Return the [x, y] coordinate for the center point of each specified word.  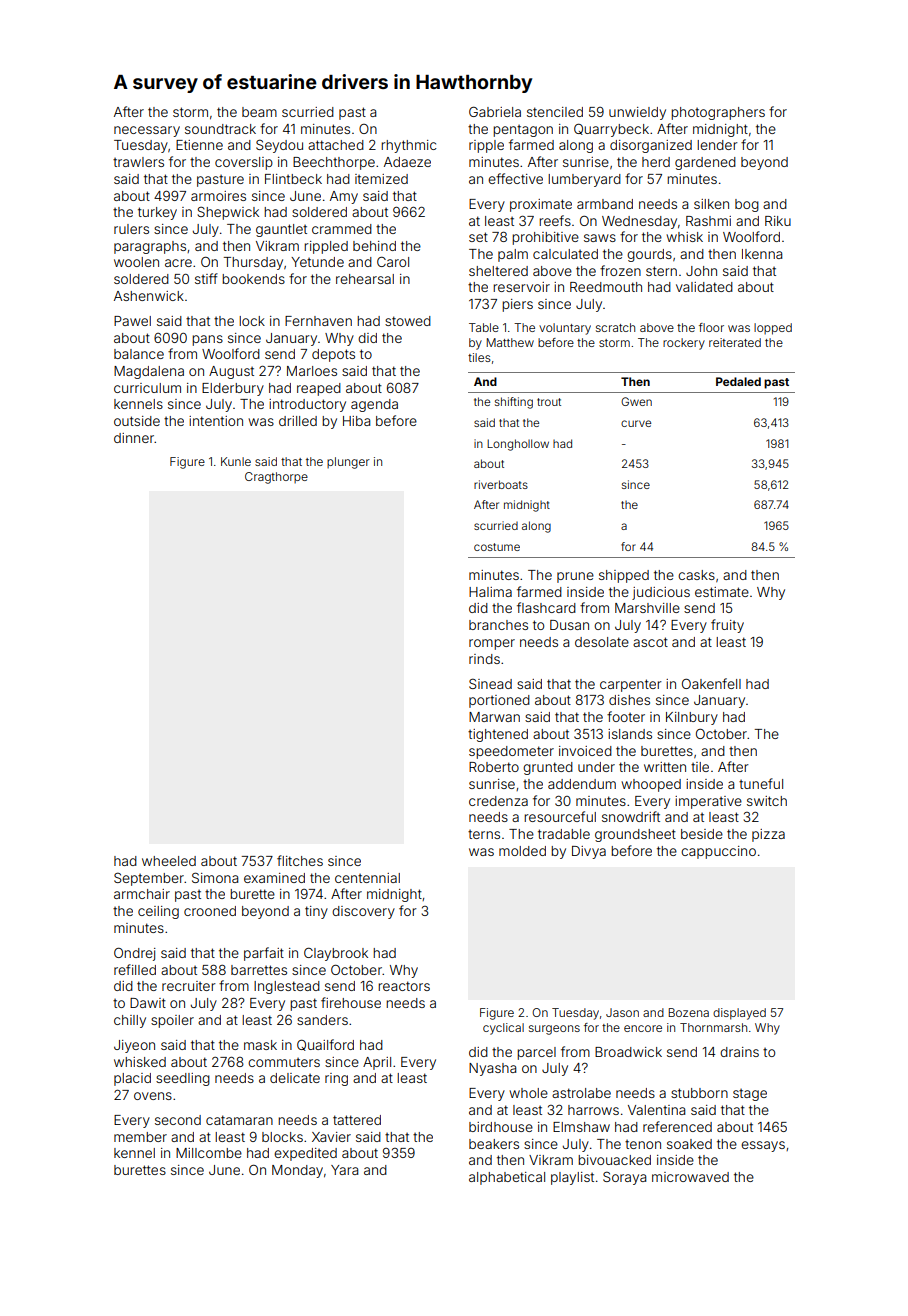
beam [259, 112]
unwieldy [637, 113]
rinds [484, 659]
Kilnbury [692, 718]
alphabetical [507, 1178]
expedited [305, 1154]
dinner [134, 438]
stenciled [555, 112]
